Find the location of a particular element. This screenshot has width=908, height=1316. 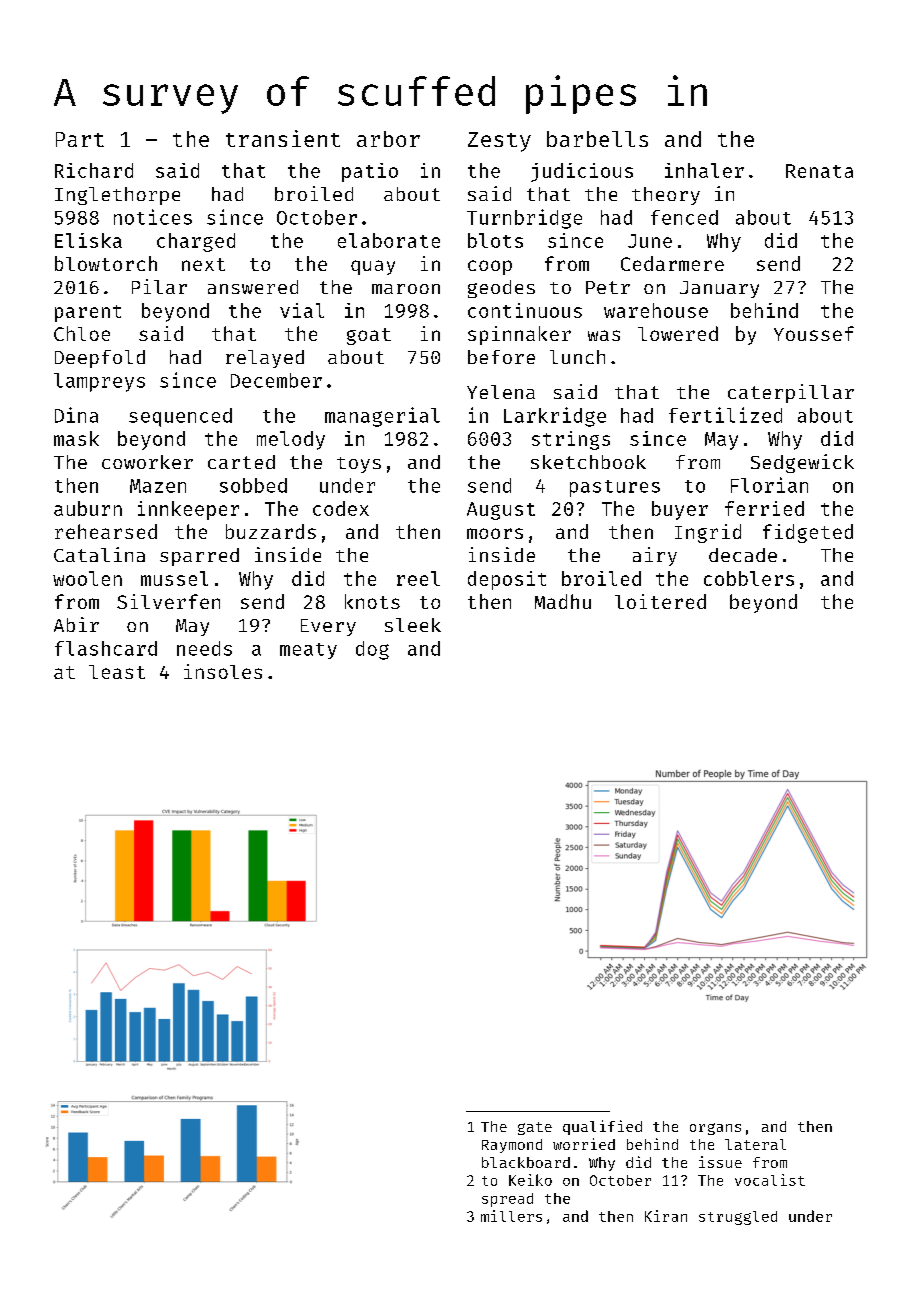

struggled is located at coordinates (738, 1218).
